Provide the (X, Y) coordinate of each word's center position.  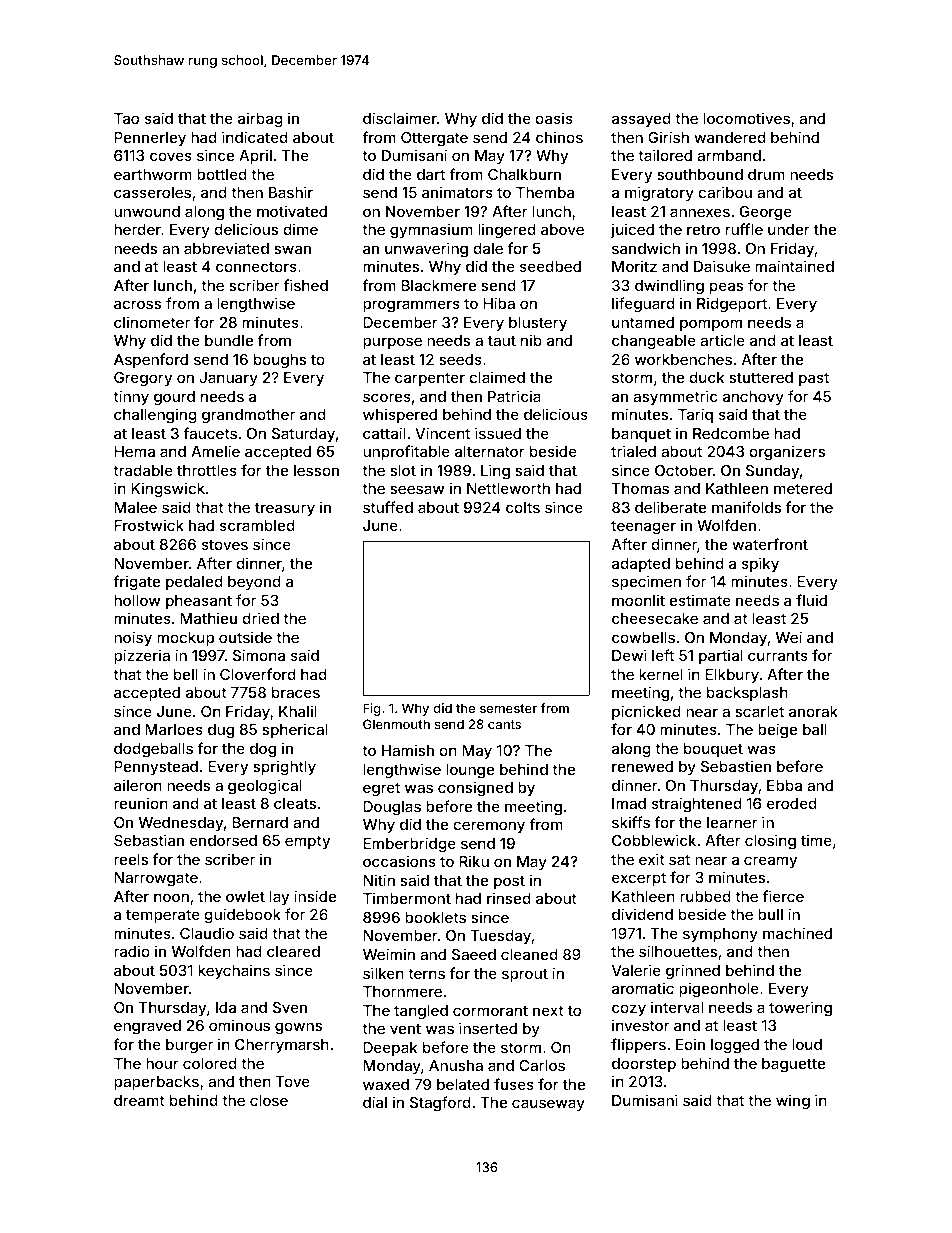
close (269, 1100)
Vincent (442, 433)
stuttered (761, 377)
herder (137, 229)
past (814, 379)
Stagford (440, 1103)
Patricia (514, 396)
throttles (207, 470)
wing (793, 1101)
